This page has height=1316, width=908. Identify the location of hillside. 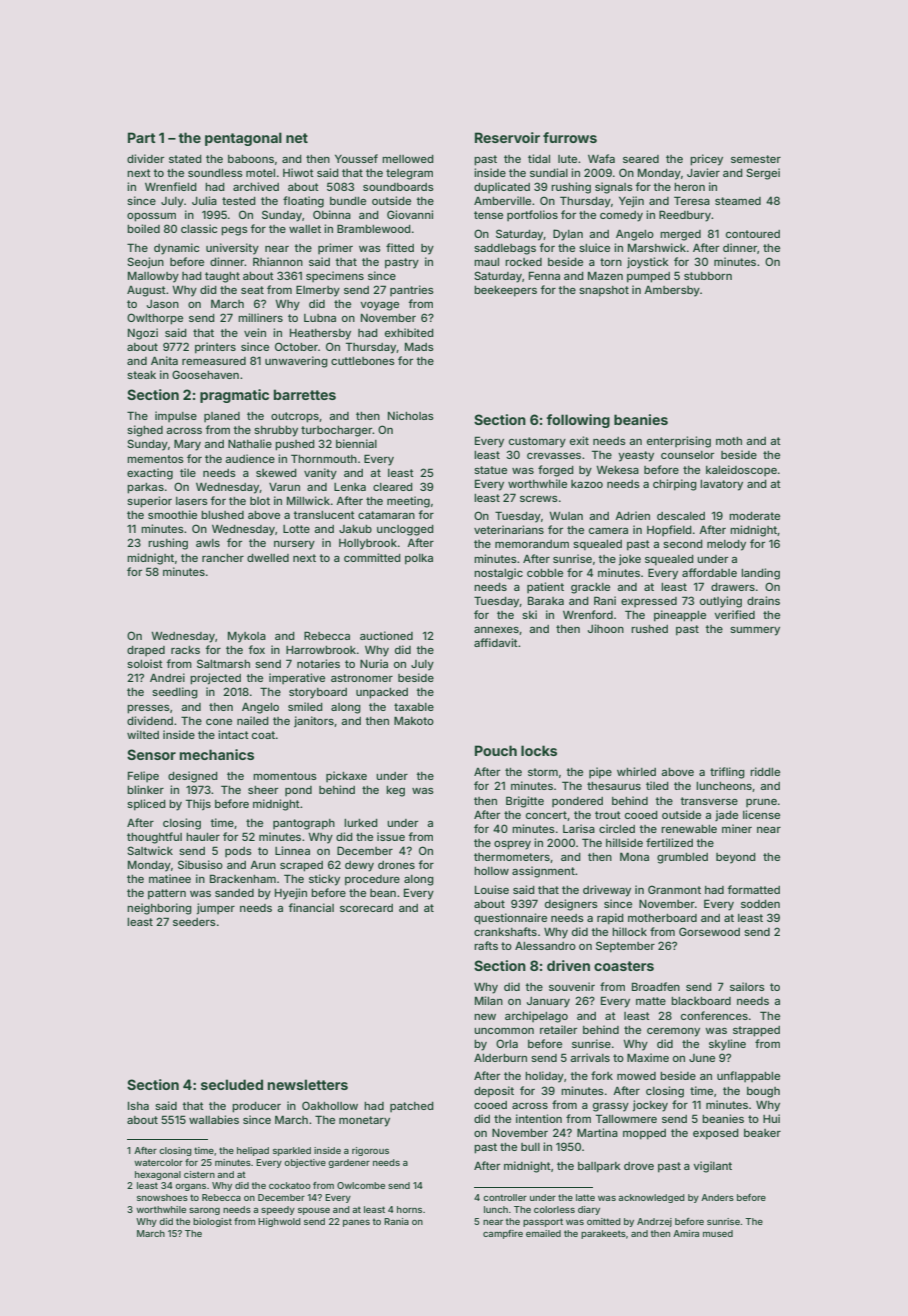
(624, 842).
